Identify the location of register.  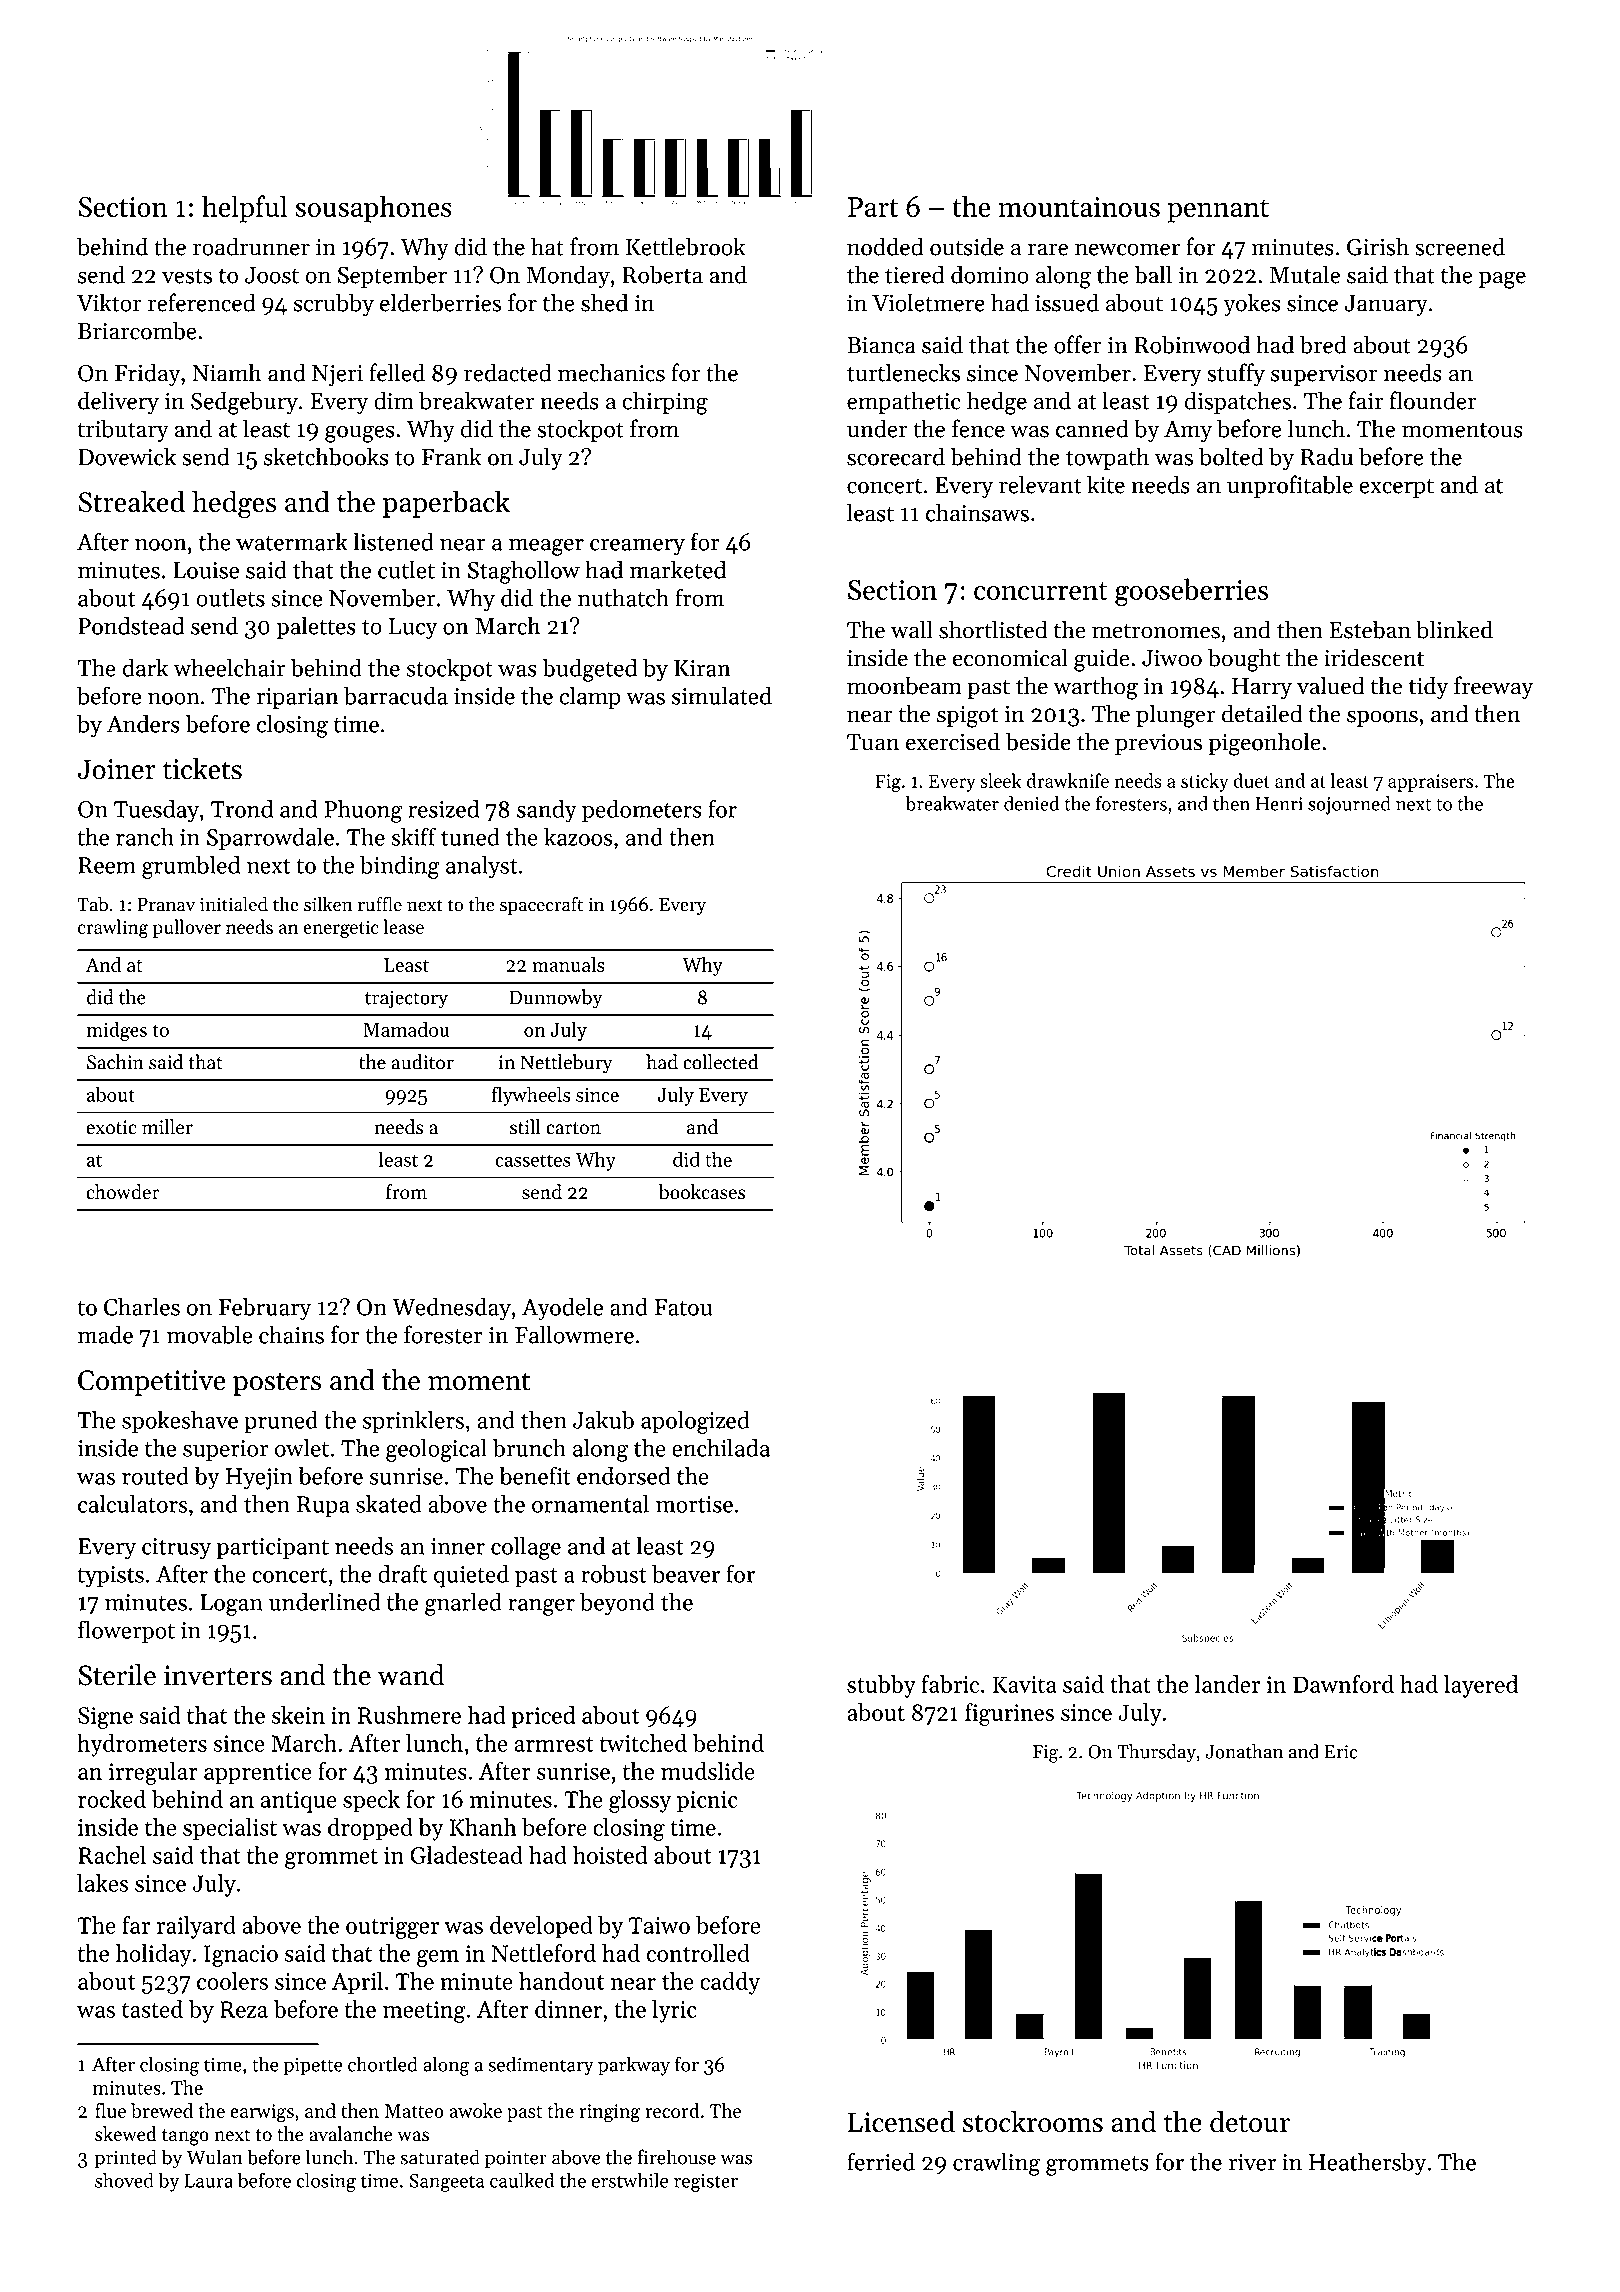
(706, 2183).
